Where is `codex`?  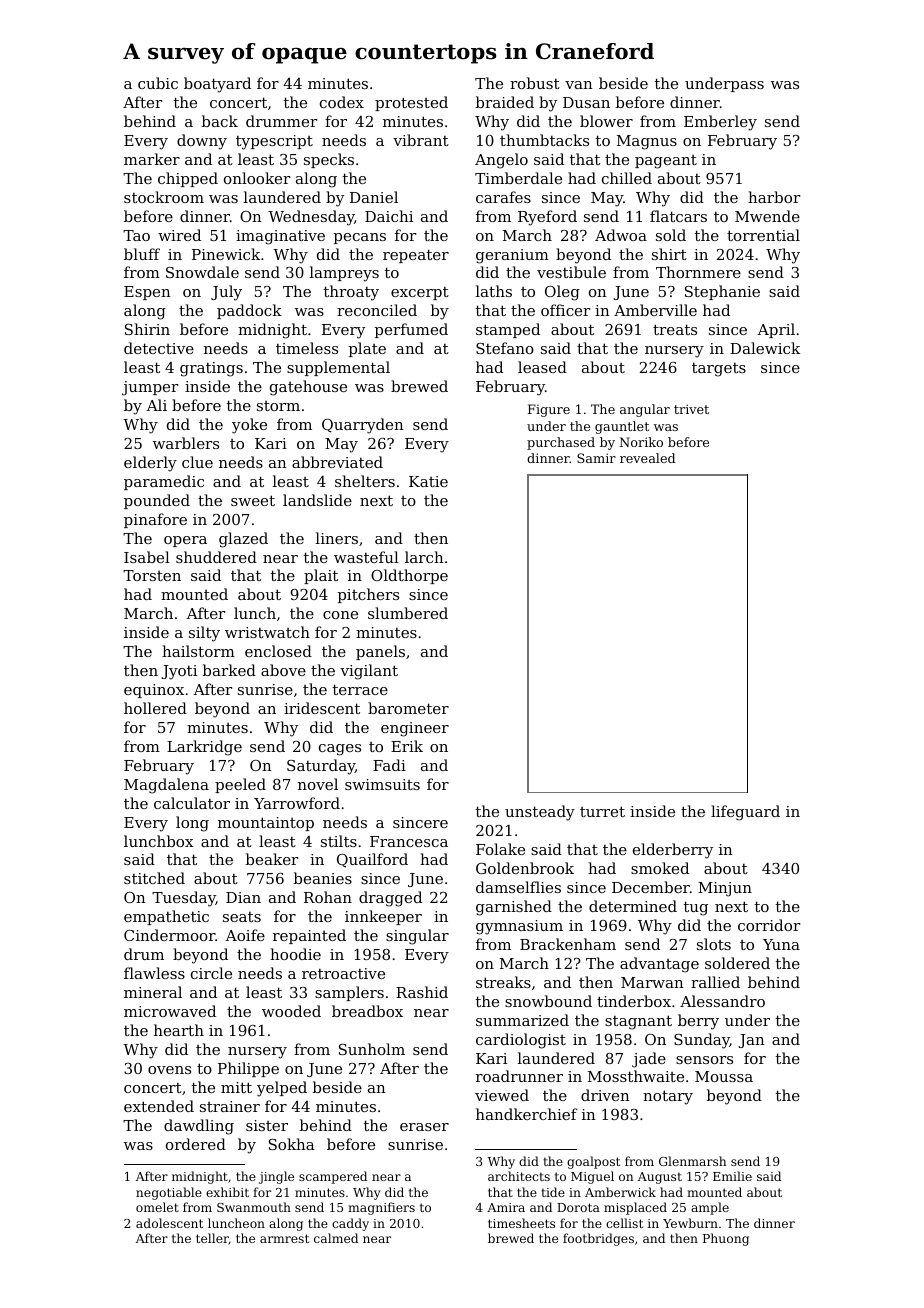 codex is located at coordinates (342, 102).
